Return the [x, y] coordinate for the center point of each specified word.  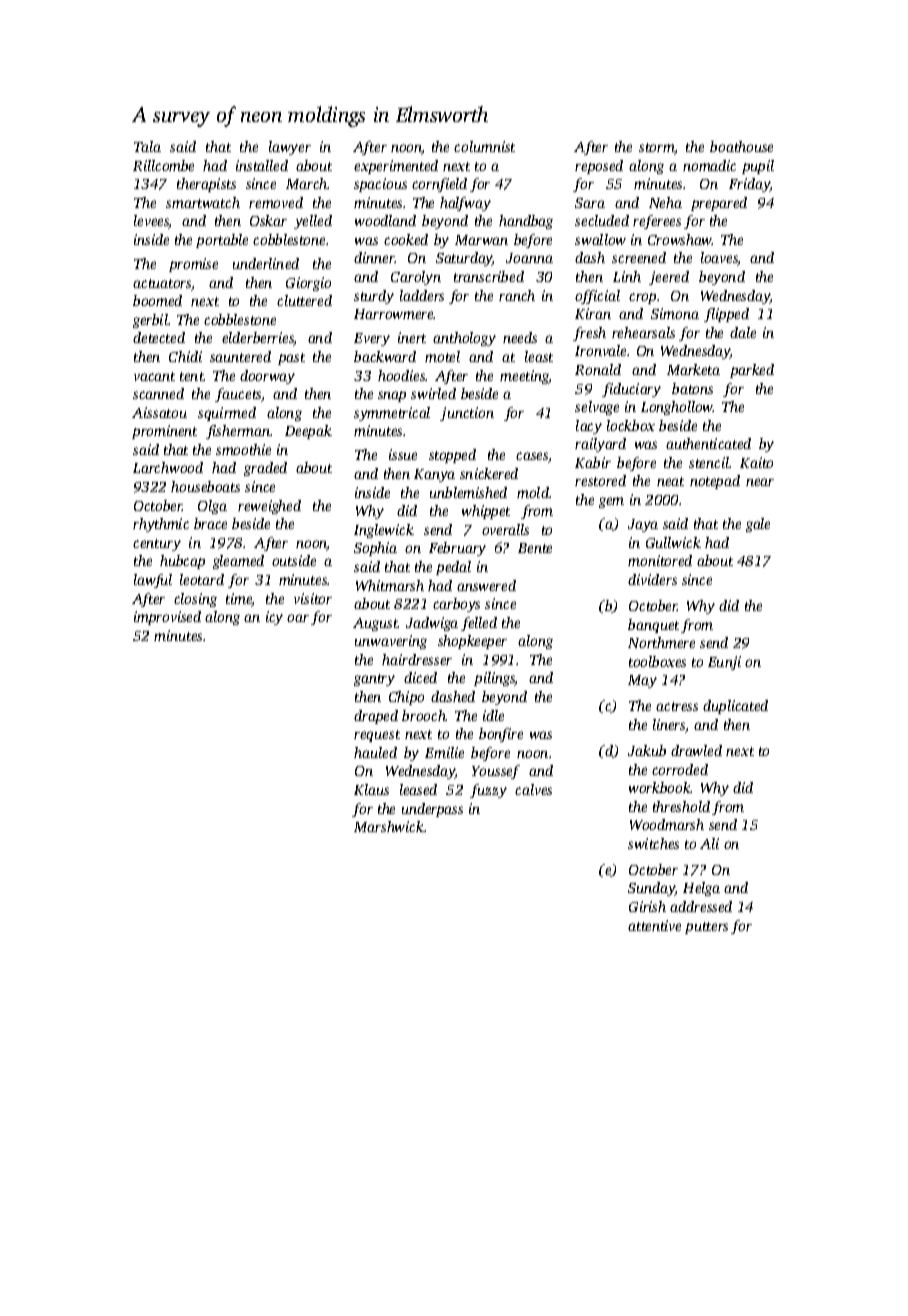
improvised [167, 618]
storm [657, 149]
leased [418, 789]
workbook [660, 787]
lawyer [290, 148]
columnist [484, 146]
